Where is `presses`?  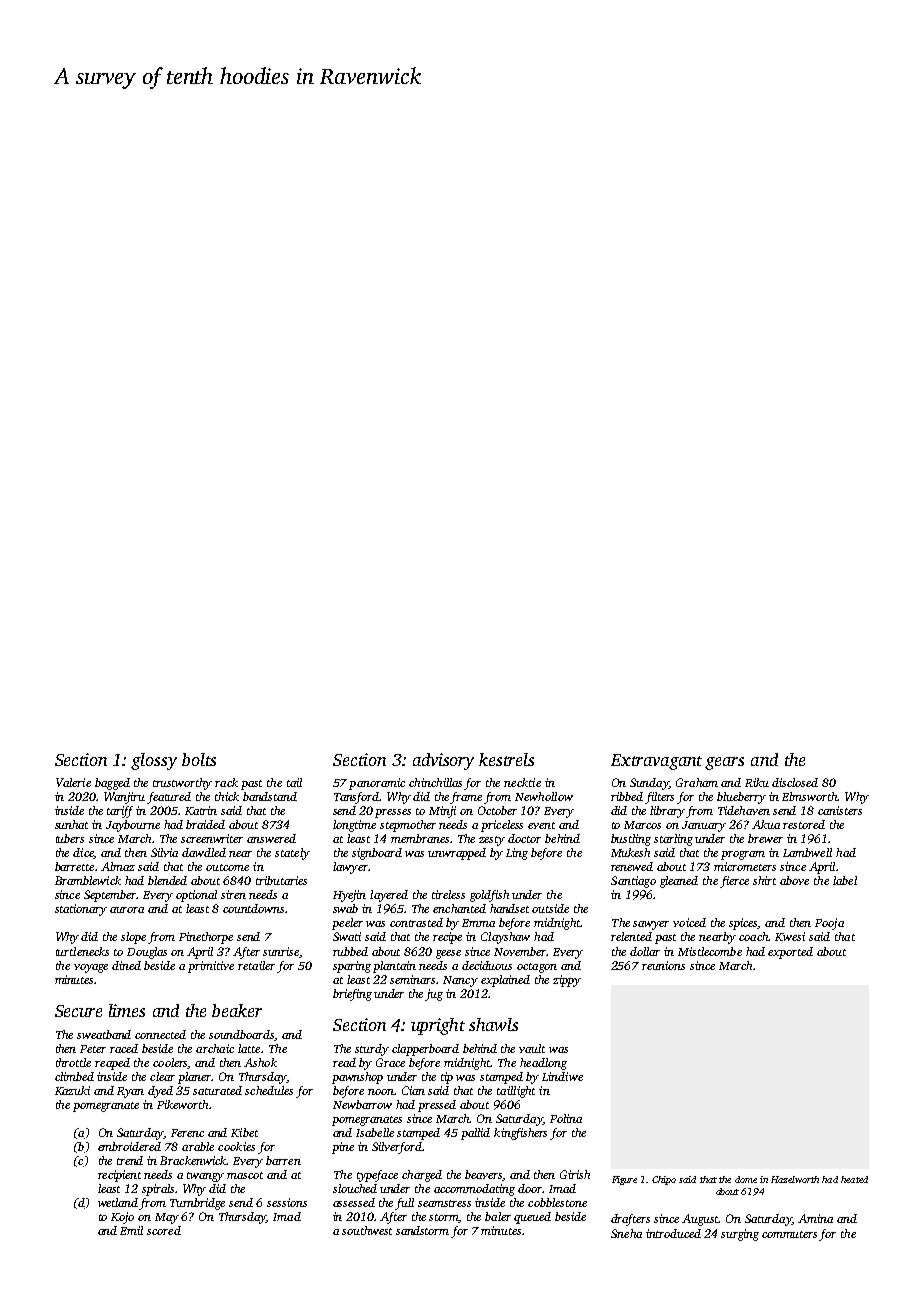 presses is located at coordinates (393, 813).
